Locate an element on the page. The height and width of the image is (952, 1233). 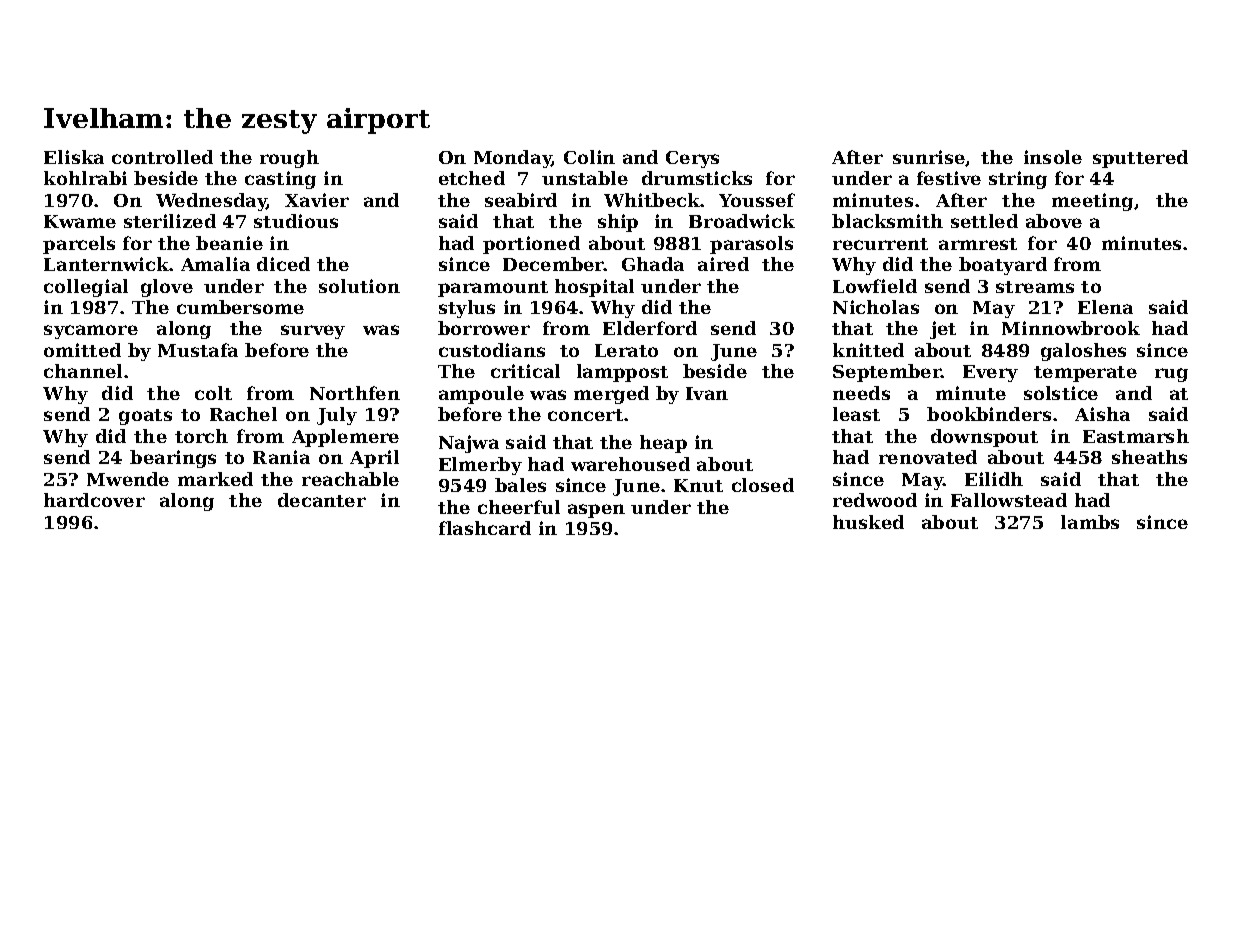
Eilidh is located at coordinates (994, 479).
